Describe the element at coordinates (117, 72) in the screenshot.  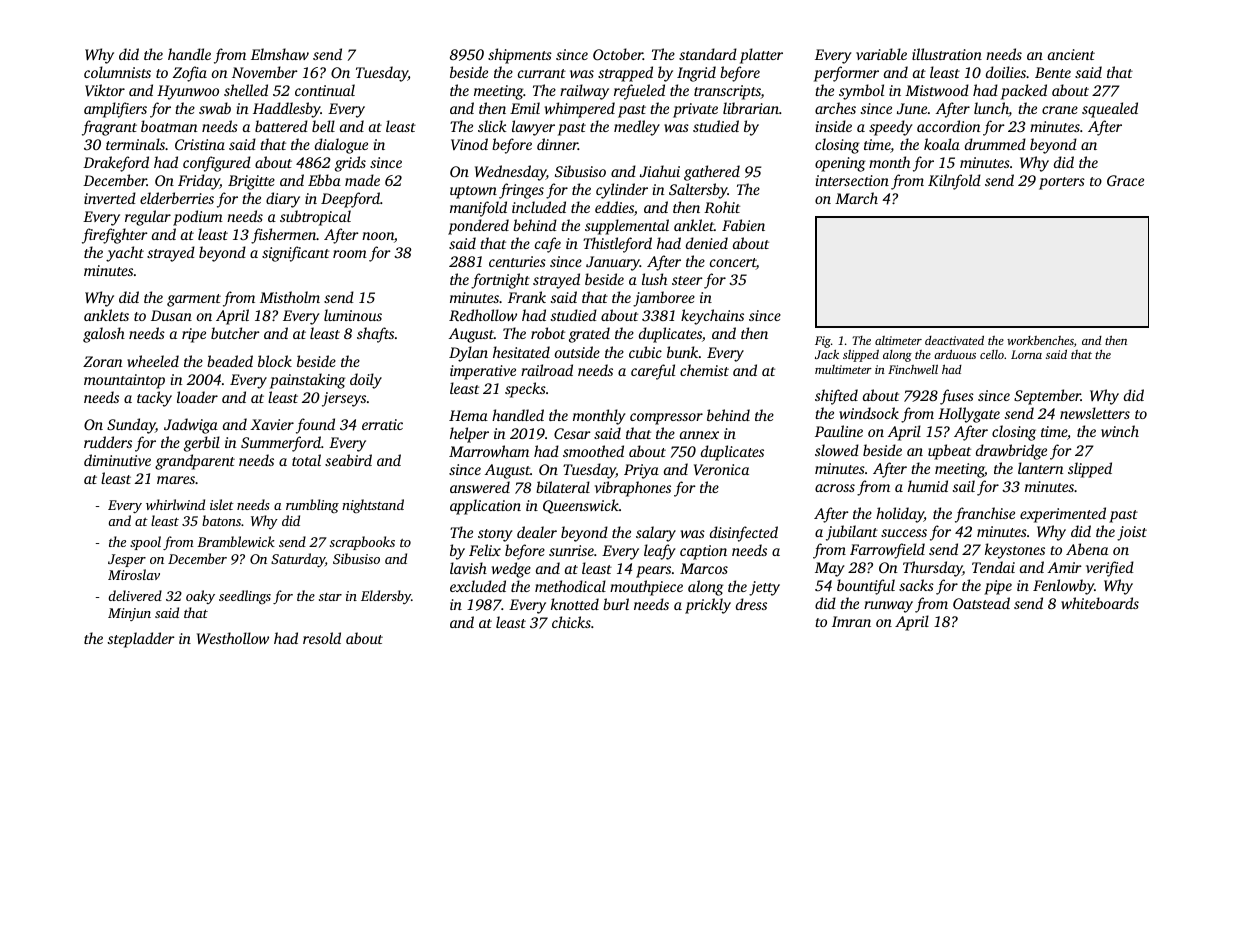
I see `columnists` at that location.
